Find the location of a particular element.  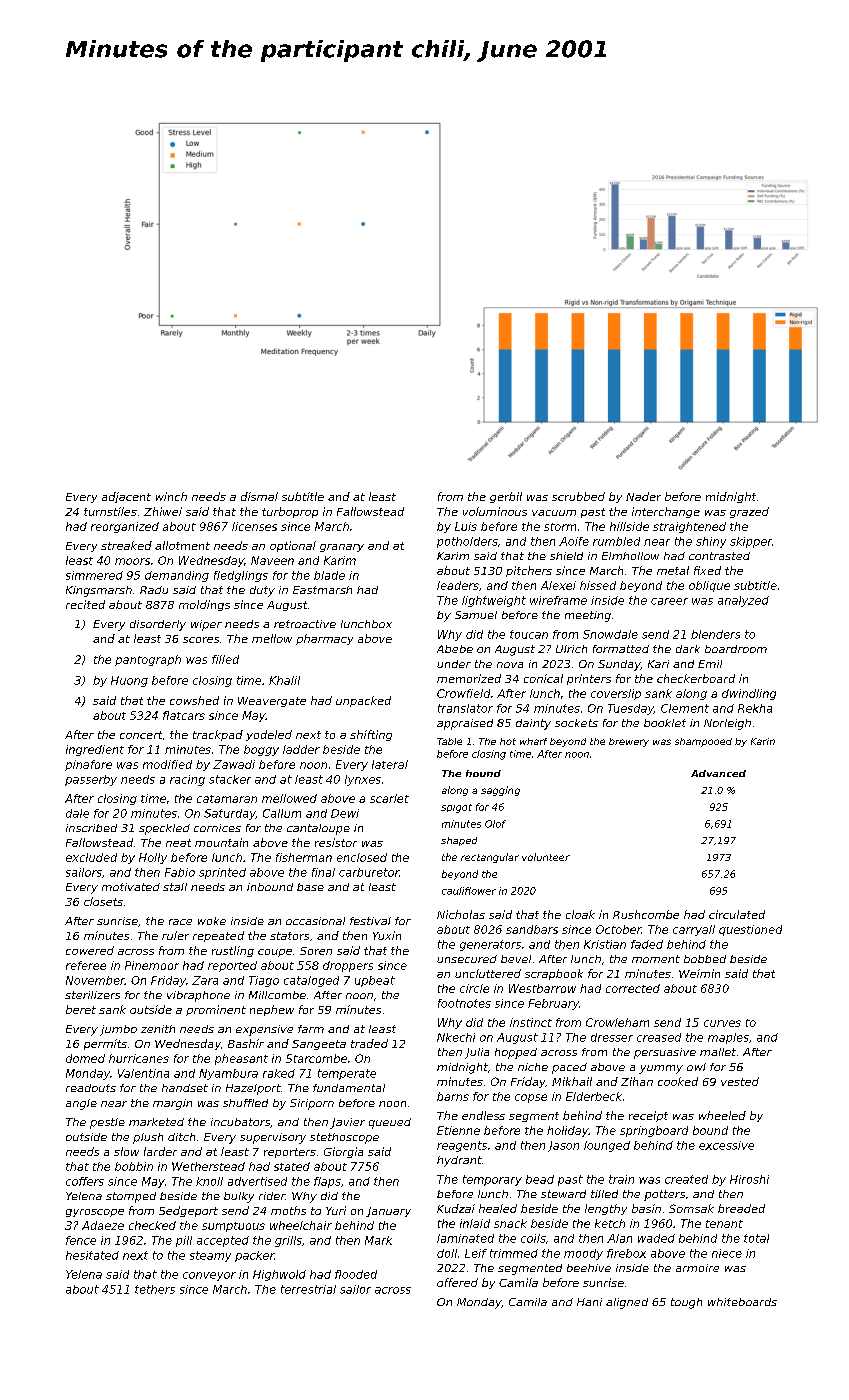

stated is located at coordinates (292, 1166).
